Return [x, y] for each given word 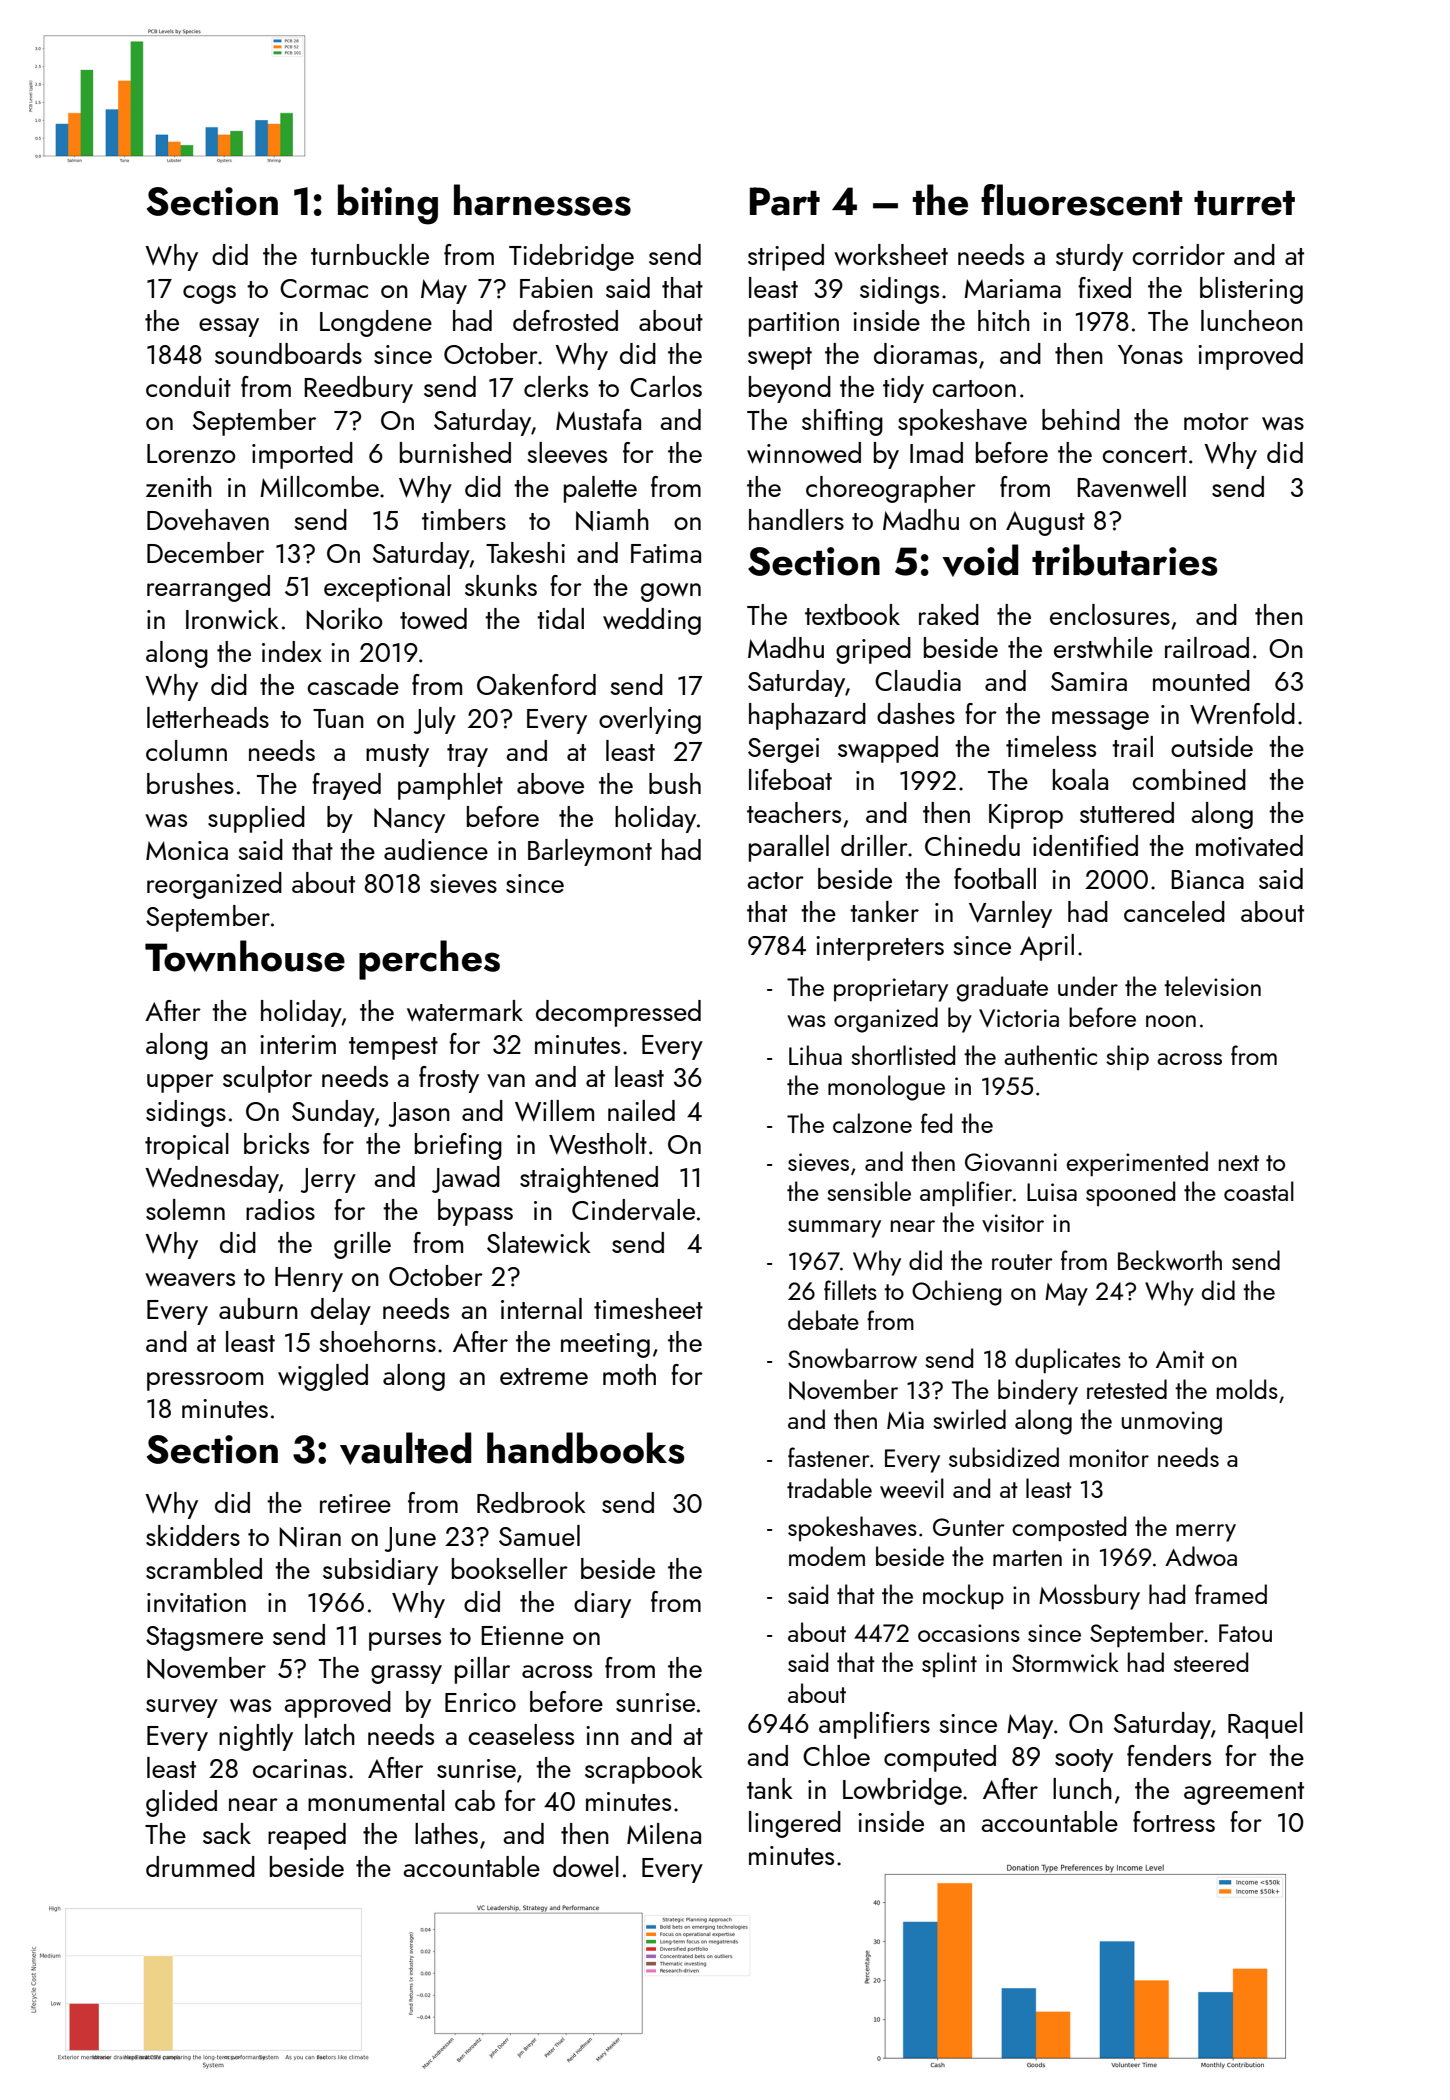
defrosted [565, 320]
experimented [1137, 1164]
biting [388, 204]
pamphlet [450, 786]
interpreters [880, 948]
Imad [936, 452]
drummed [200, 1866]
